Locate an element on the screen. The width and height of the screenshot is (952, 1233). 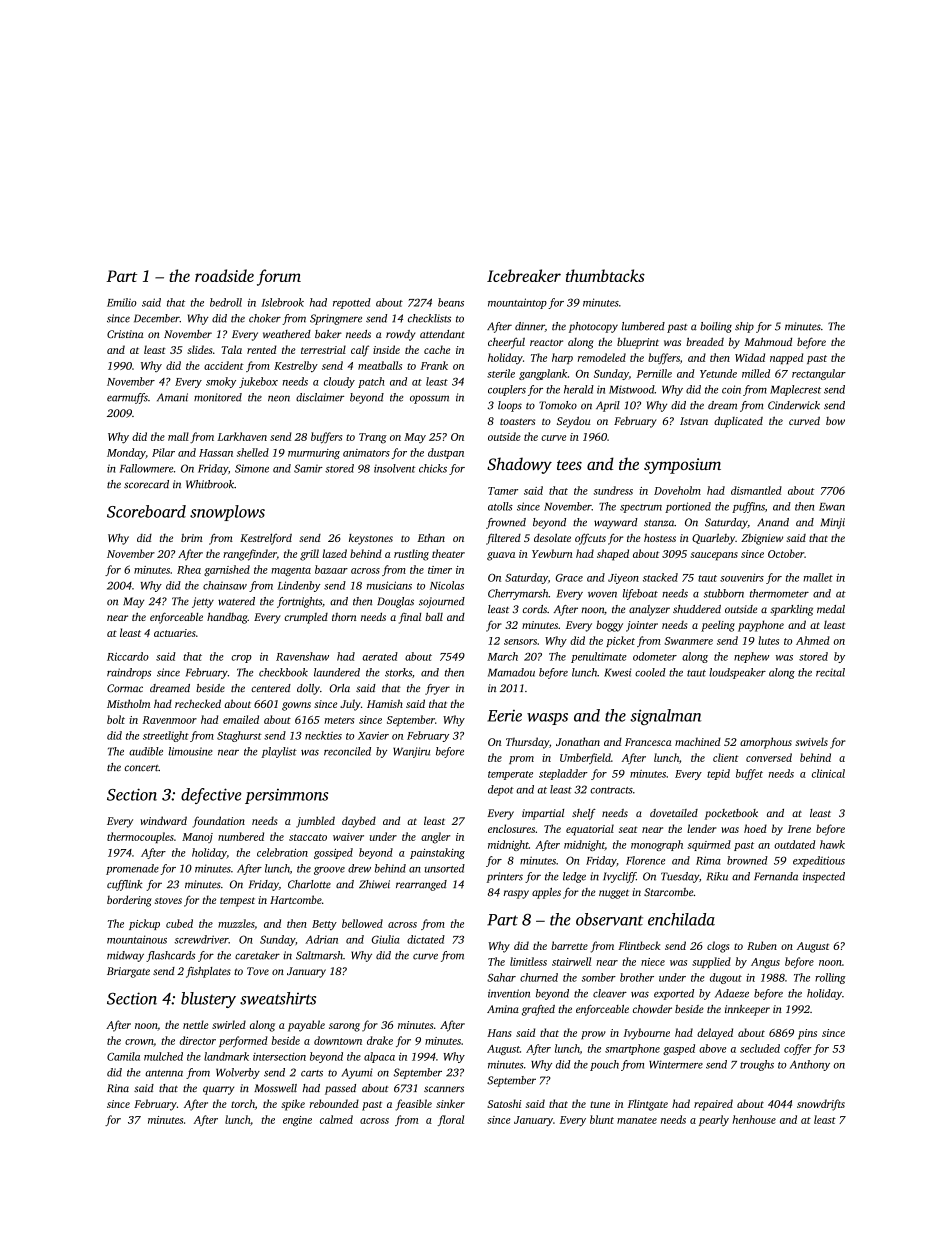
Icebreaker is located at coordinates (524, 275).
